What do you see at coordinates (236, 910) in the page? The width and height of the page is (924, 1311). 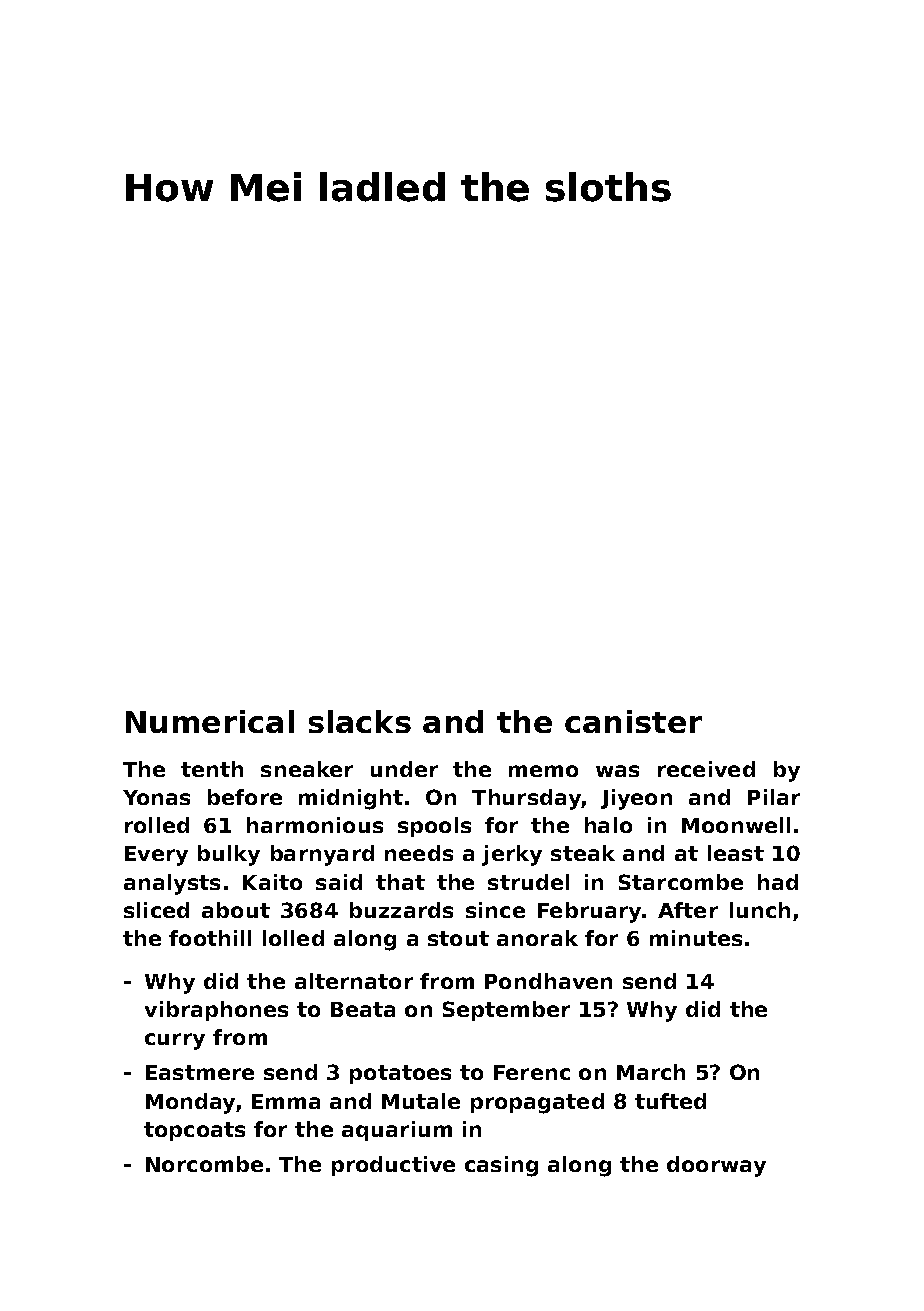 I see `about` at bounding box center [236, 910].
